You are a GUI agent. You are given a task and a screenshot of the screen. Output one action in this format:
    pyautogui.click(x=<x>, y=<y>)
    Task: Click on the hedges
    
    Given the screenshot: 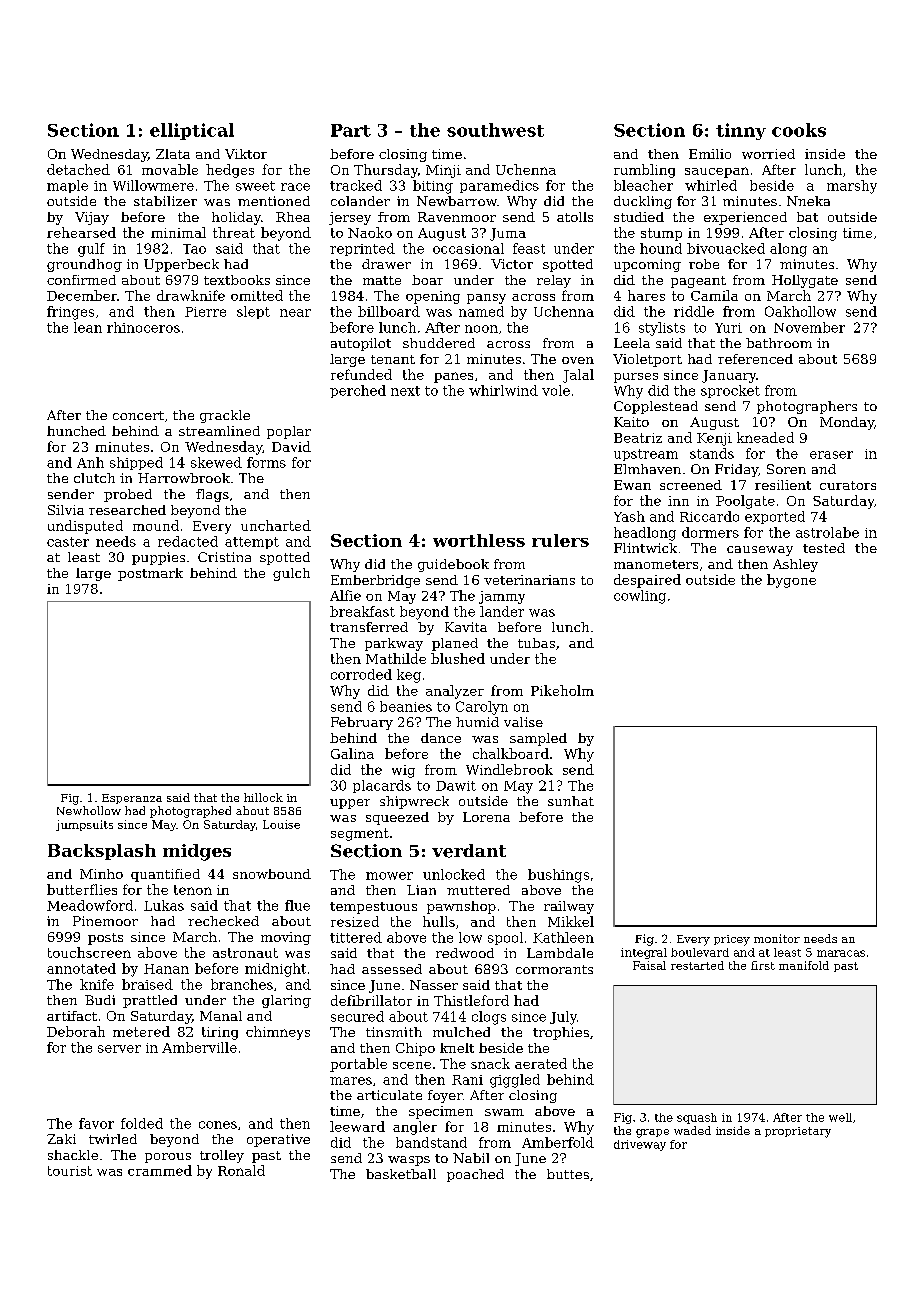 What is the action you would take?
    pyautogui.click(x=230, y=171)
